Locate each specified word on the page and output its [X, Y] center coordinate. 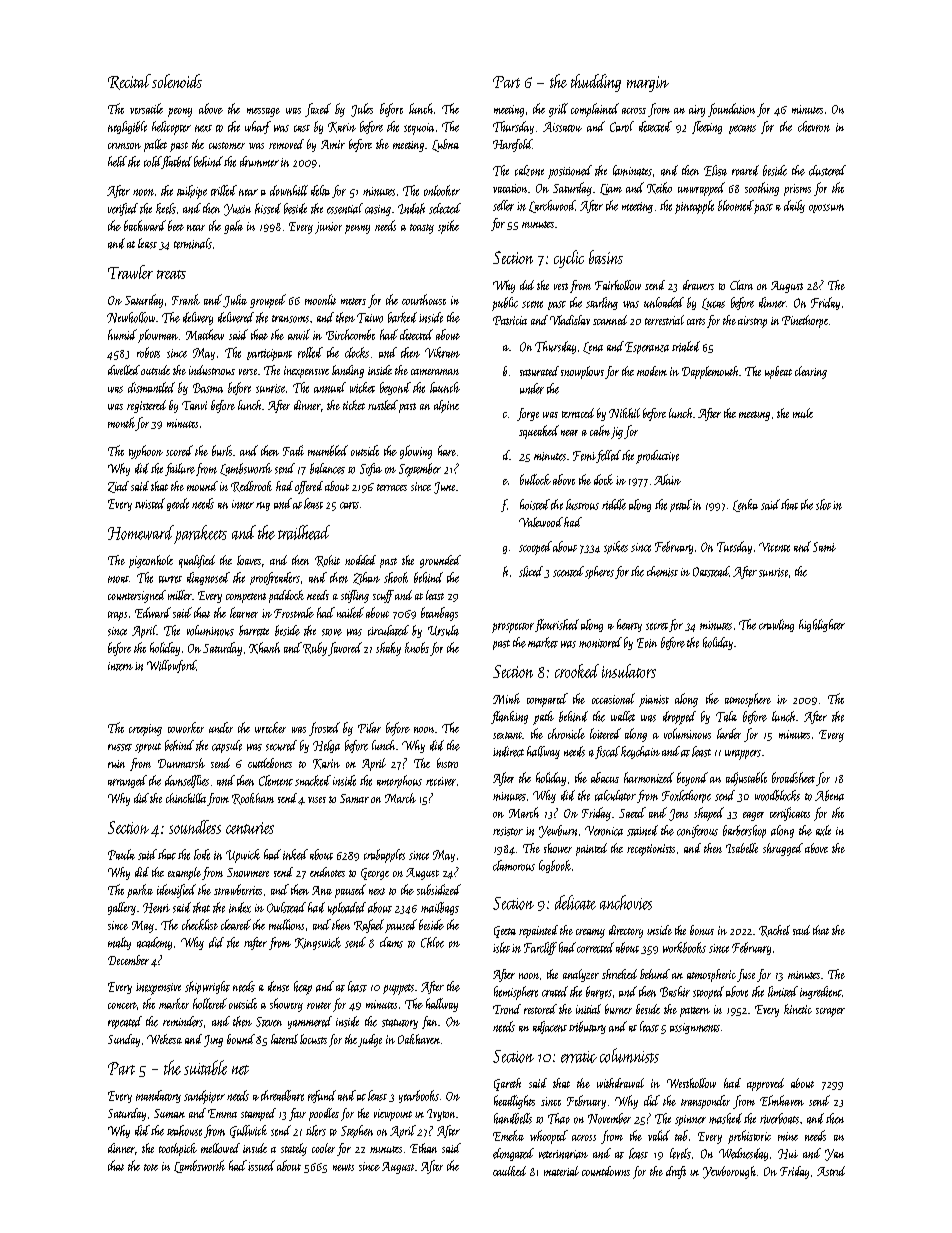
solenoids [177, 81]
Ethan [423, 1148]
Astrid [831, 1171]
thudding [596, 83]
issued [261, 1165]
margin [648, 84]
